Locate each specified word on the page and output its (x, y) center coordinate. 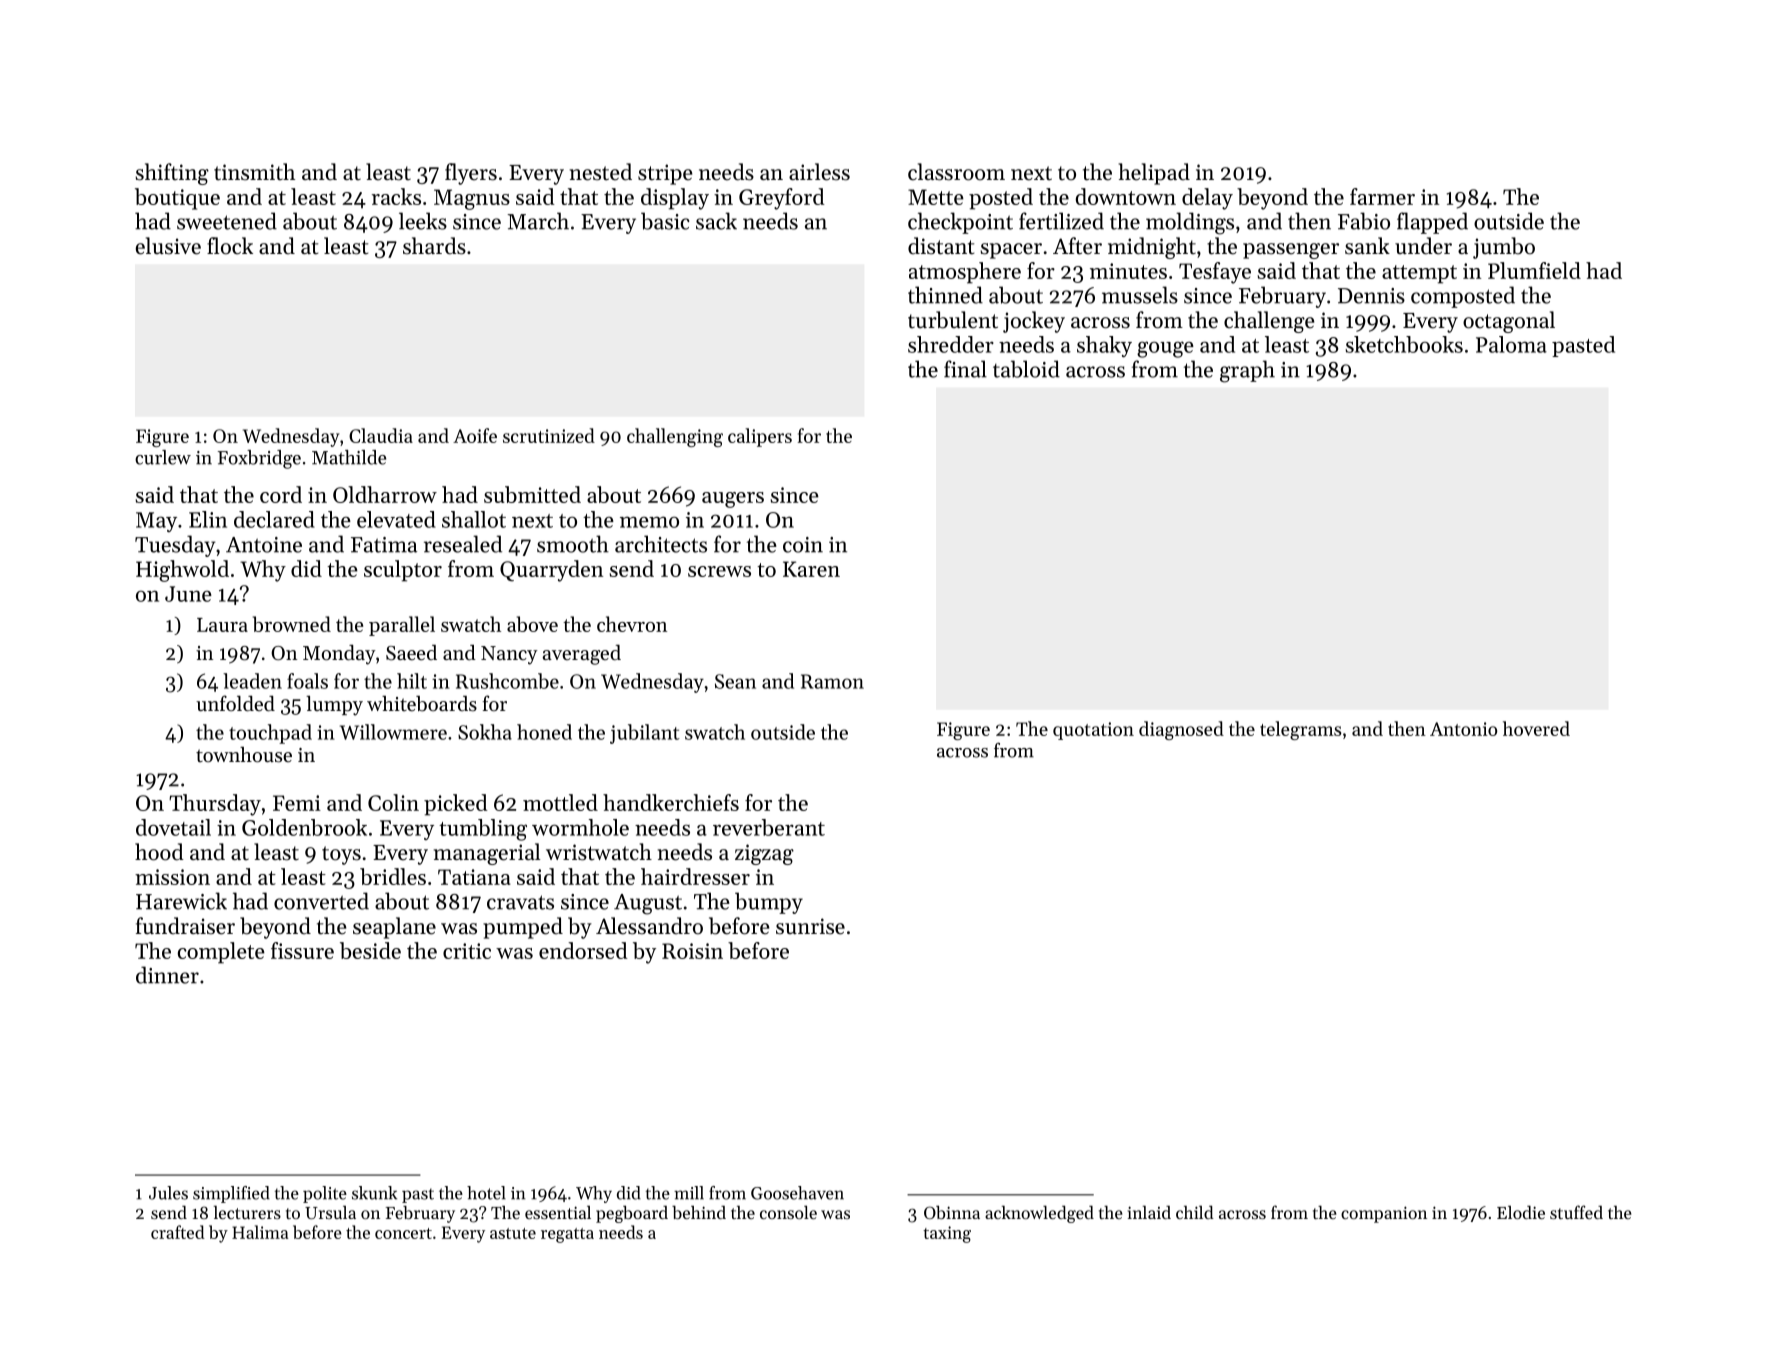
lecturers (247, 1212)
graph (1247, 371)
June (188, 594)
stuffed (1576, 1212)
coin (803, 545)
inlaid (1149, 1212)
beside (370, 950)
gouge (1165, 349)
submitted (532, 494)
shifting (172, 174)
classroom (956, 172)
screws (719, 571)
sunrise (810, 926)
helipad (1154, 174)
